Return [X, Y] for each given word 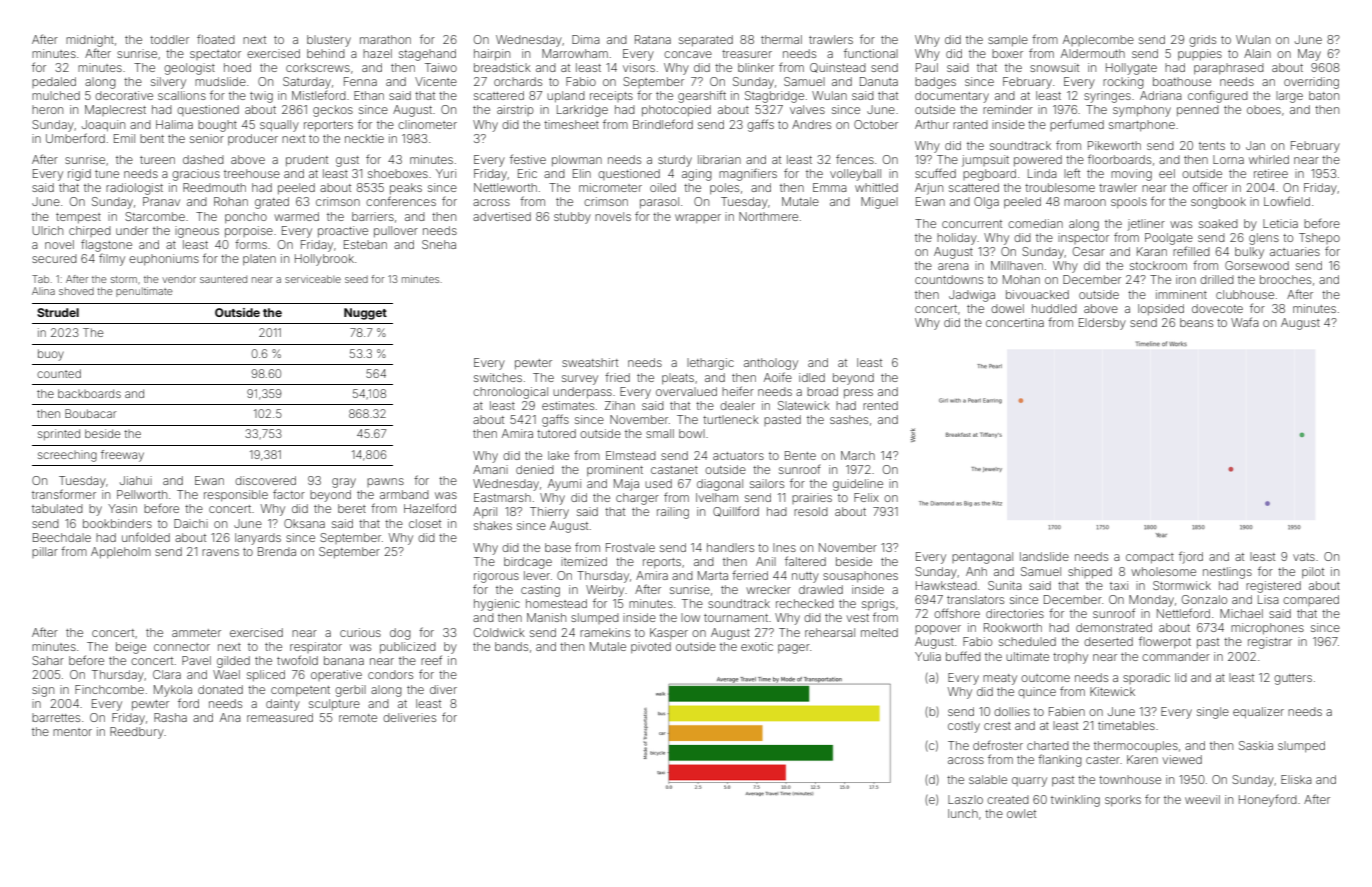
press [858, 394]
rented [880, 405]
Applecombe [1098, 40]
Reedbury [137, 733]
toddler [169, 39]
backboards [89, 393]
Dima [586, 39]
